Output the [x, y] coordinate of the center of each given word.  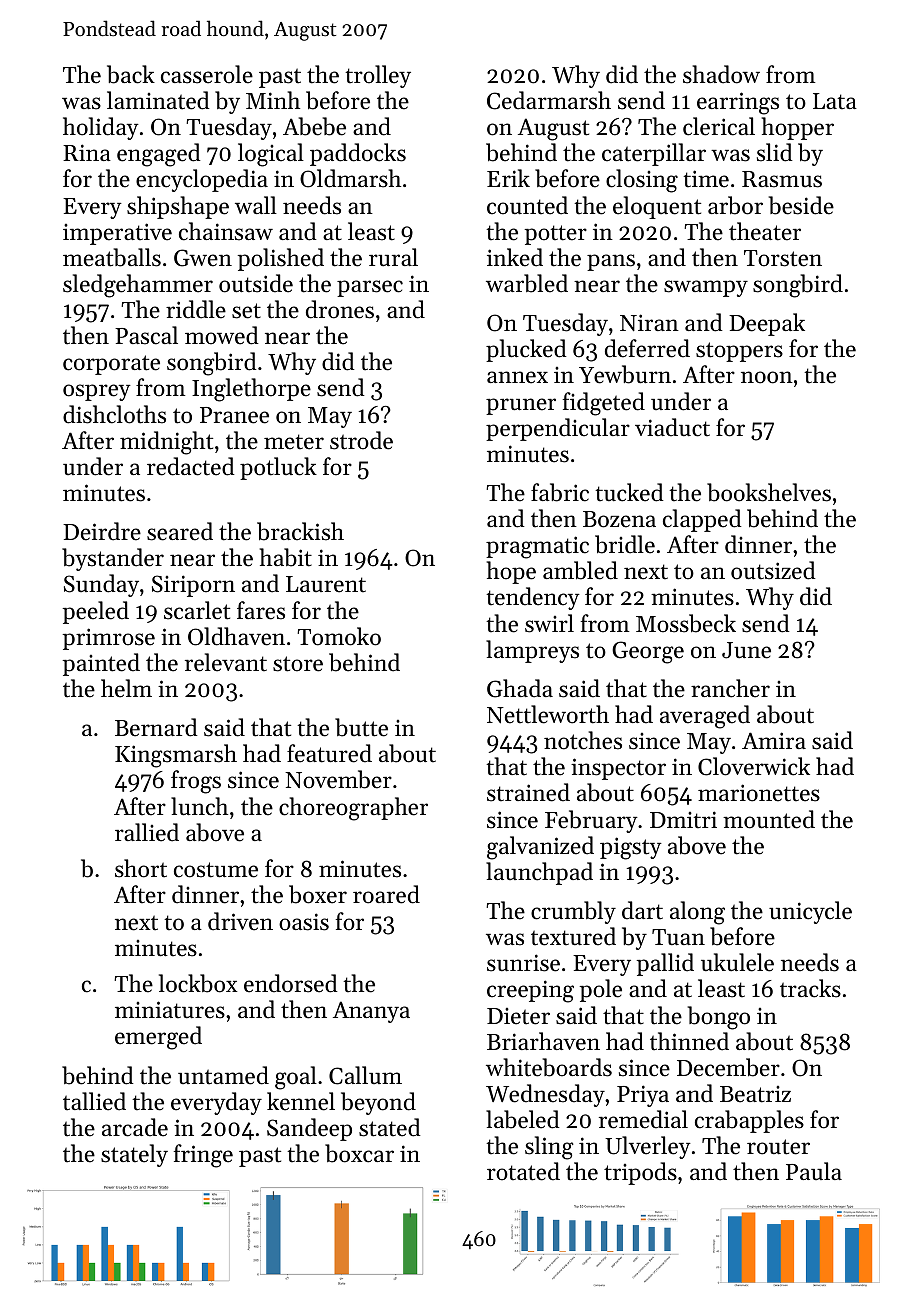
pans [611, 262]
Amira [774, 740]
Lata [835, 101]
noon [767, 377]
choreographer [353, 809]
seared [180, 531]
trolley [378, 76]
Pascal [146, 335]
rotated [523, 1171]
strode [361, 440]
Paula [814, 1171]
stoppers [739, 352]
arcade [135, 1127]
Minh [273, 100]
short [141, 868]
